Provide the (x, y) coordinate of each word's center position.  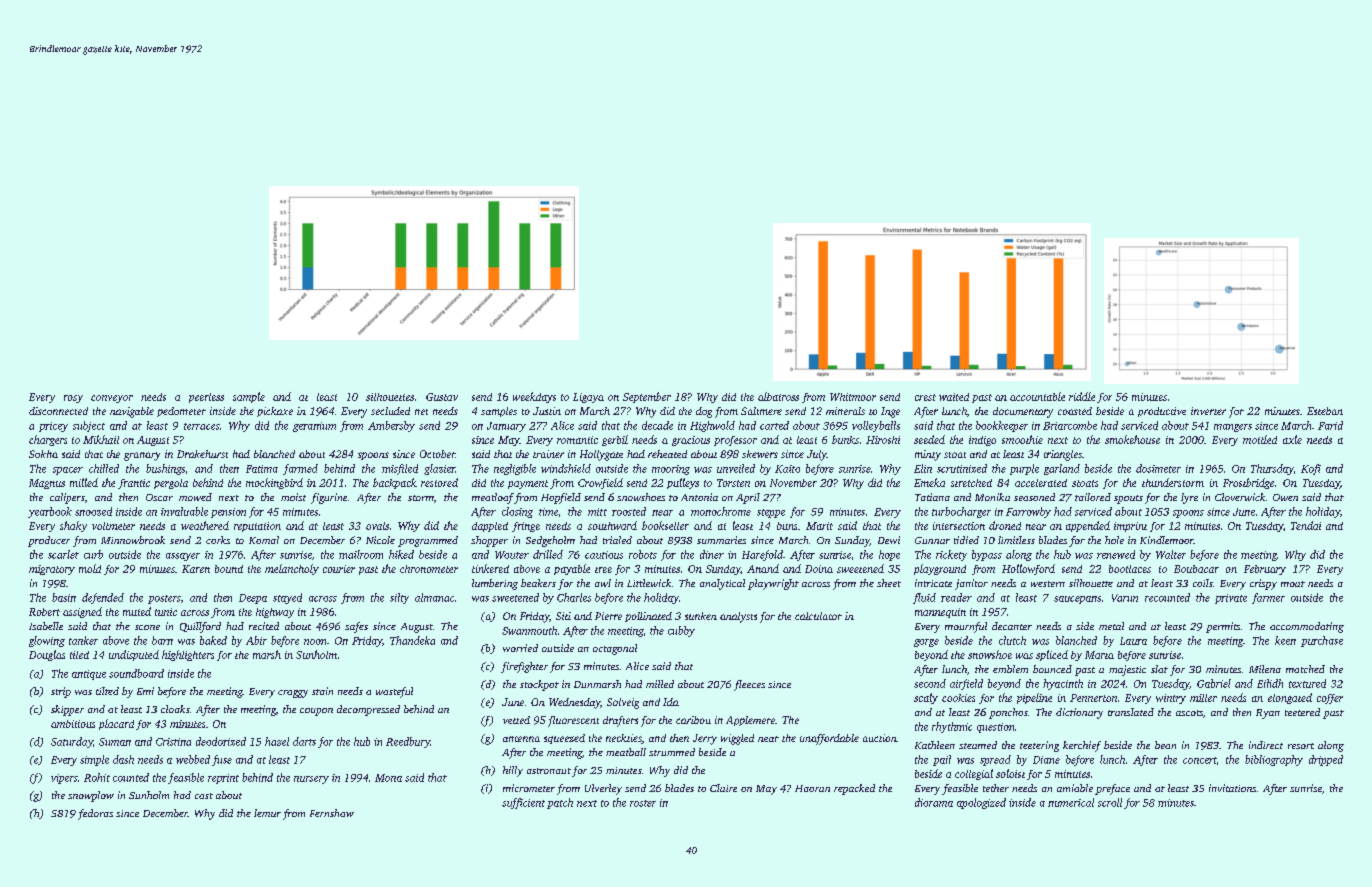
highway (275, 613)
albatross (778, 396)
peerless (206, 398)
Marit (819, 526)
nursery (311, 780)
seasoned (1034, 497)
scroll (1110, 802)
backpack (395, 483)
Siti (563, 616)
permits (1223, 627)
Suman (115, 742)
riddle (1082, 396)
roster (643, 803)
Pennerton (1093, 698)
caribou (693, 720)
